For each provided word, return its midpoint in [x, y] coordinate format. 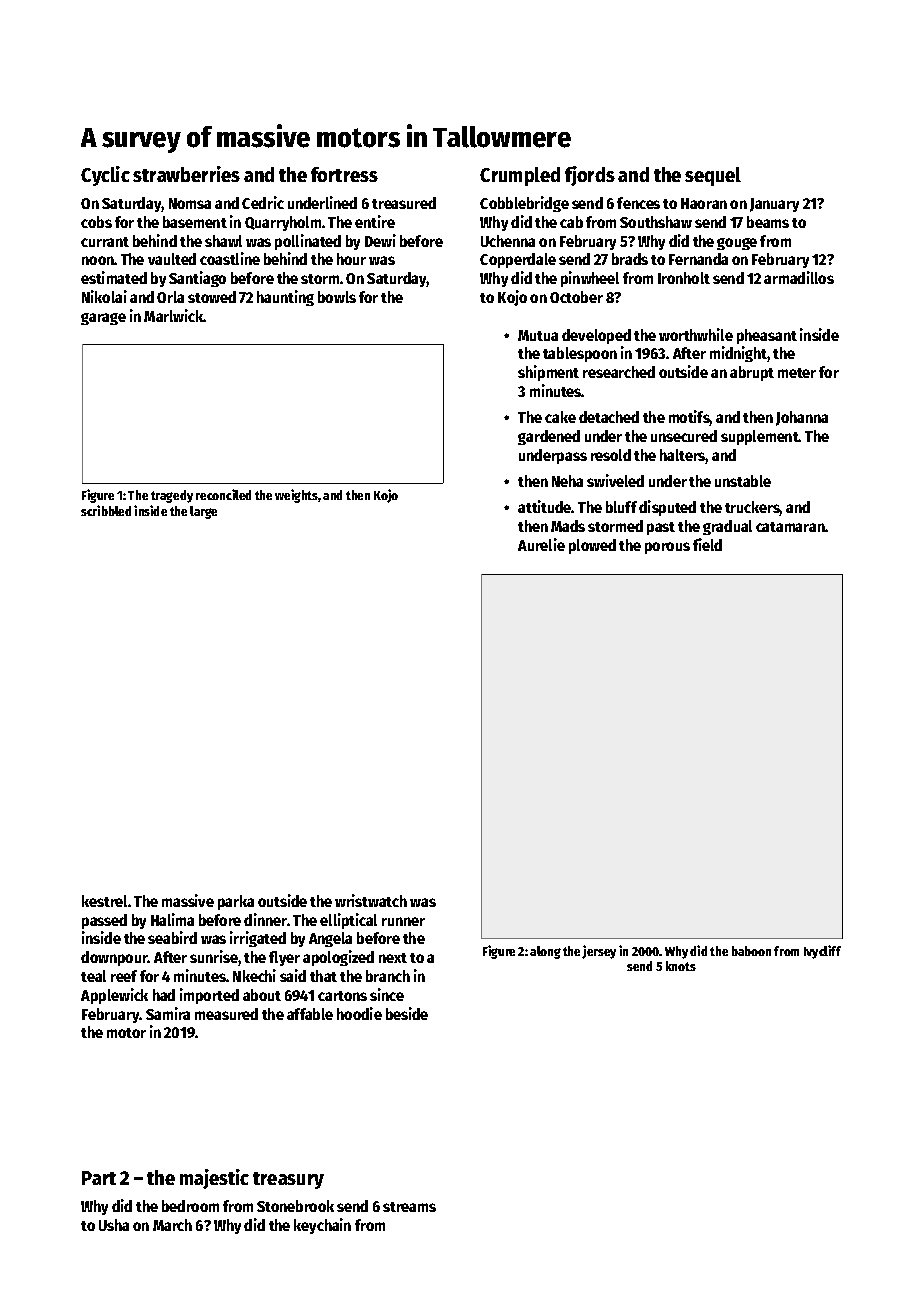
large [203, 512]
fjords [590, 176]
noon [98, 260]
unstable [743, 481]
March [172, 1225]
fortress [344, 174]
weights [296, 496]
